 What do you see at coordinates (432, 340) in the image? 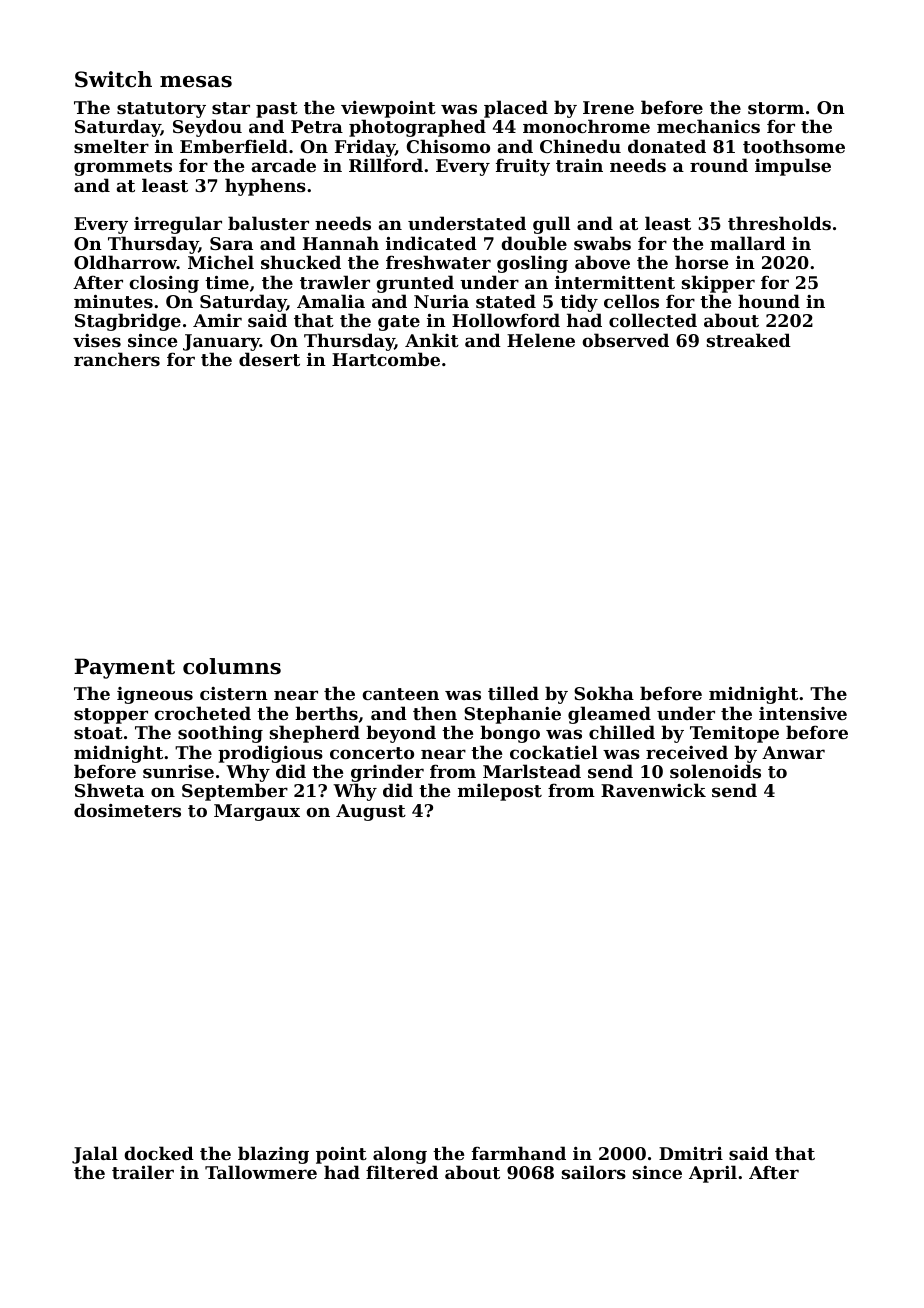
I see `Ankit` at bounding box center [432, 340].
